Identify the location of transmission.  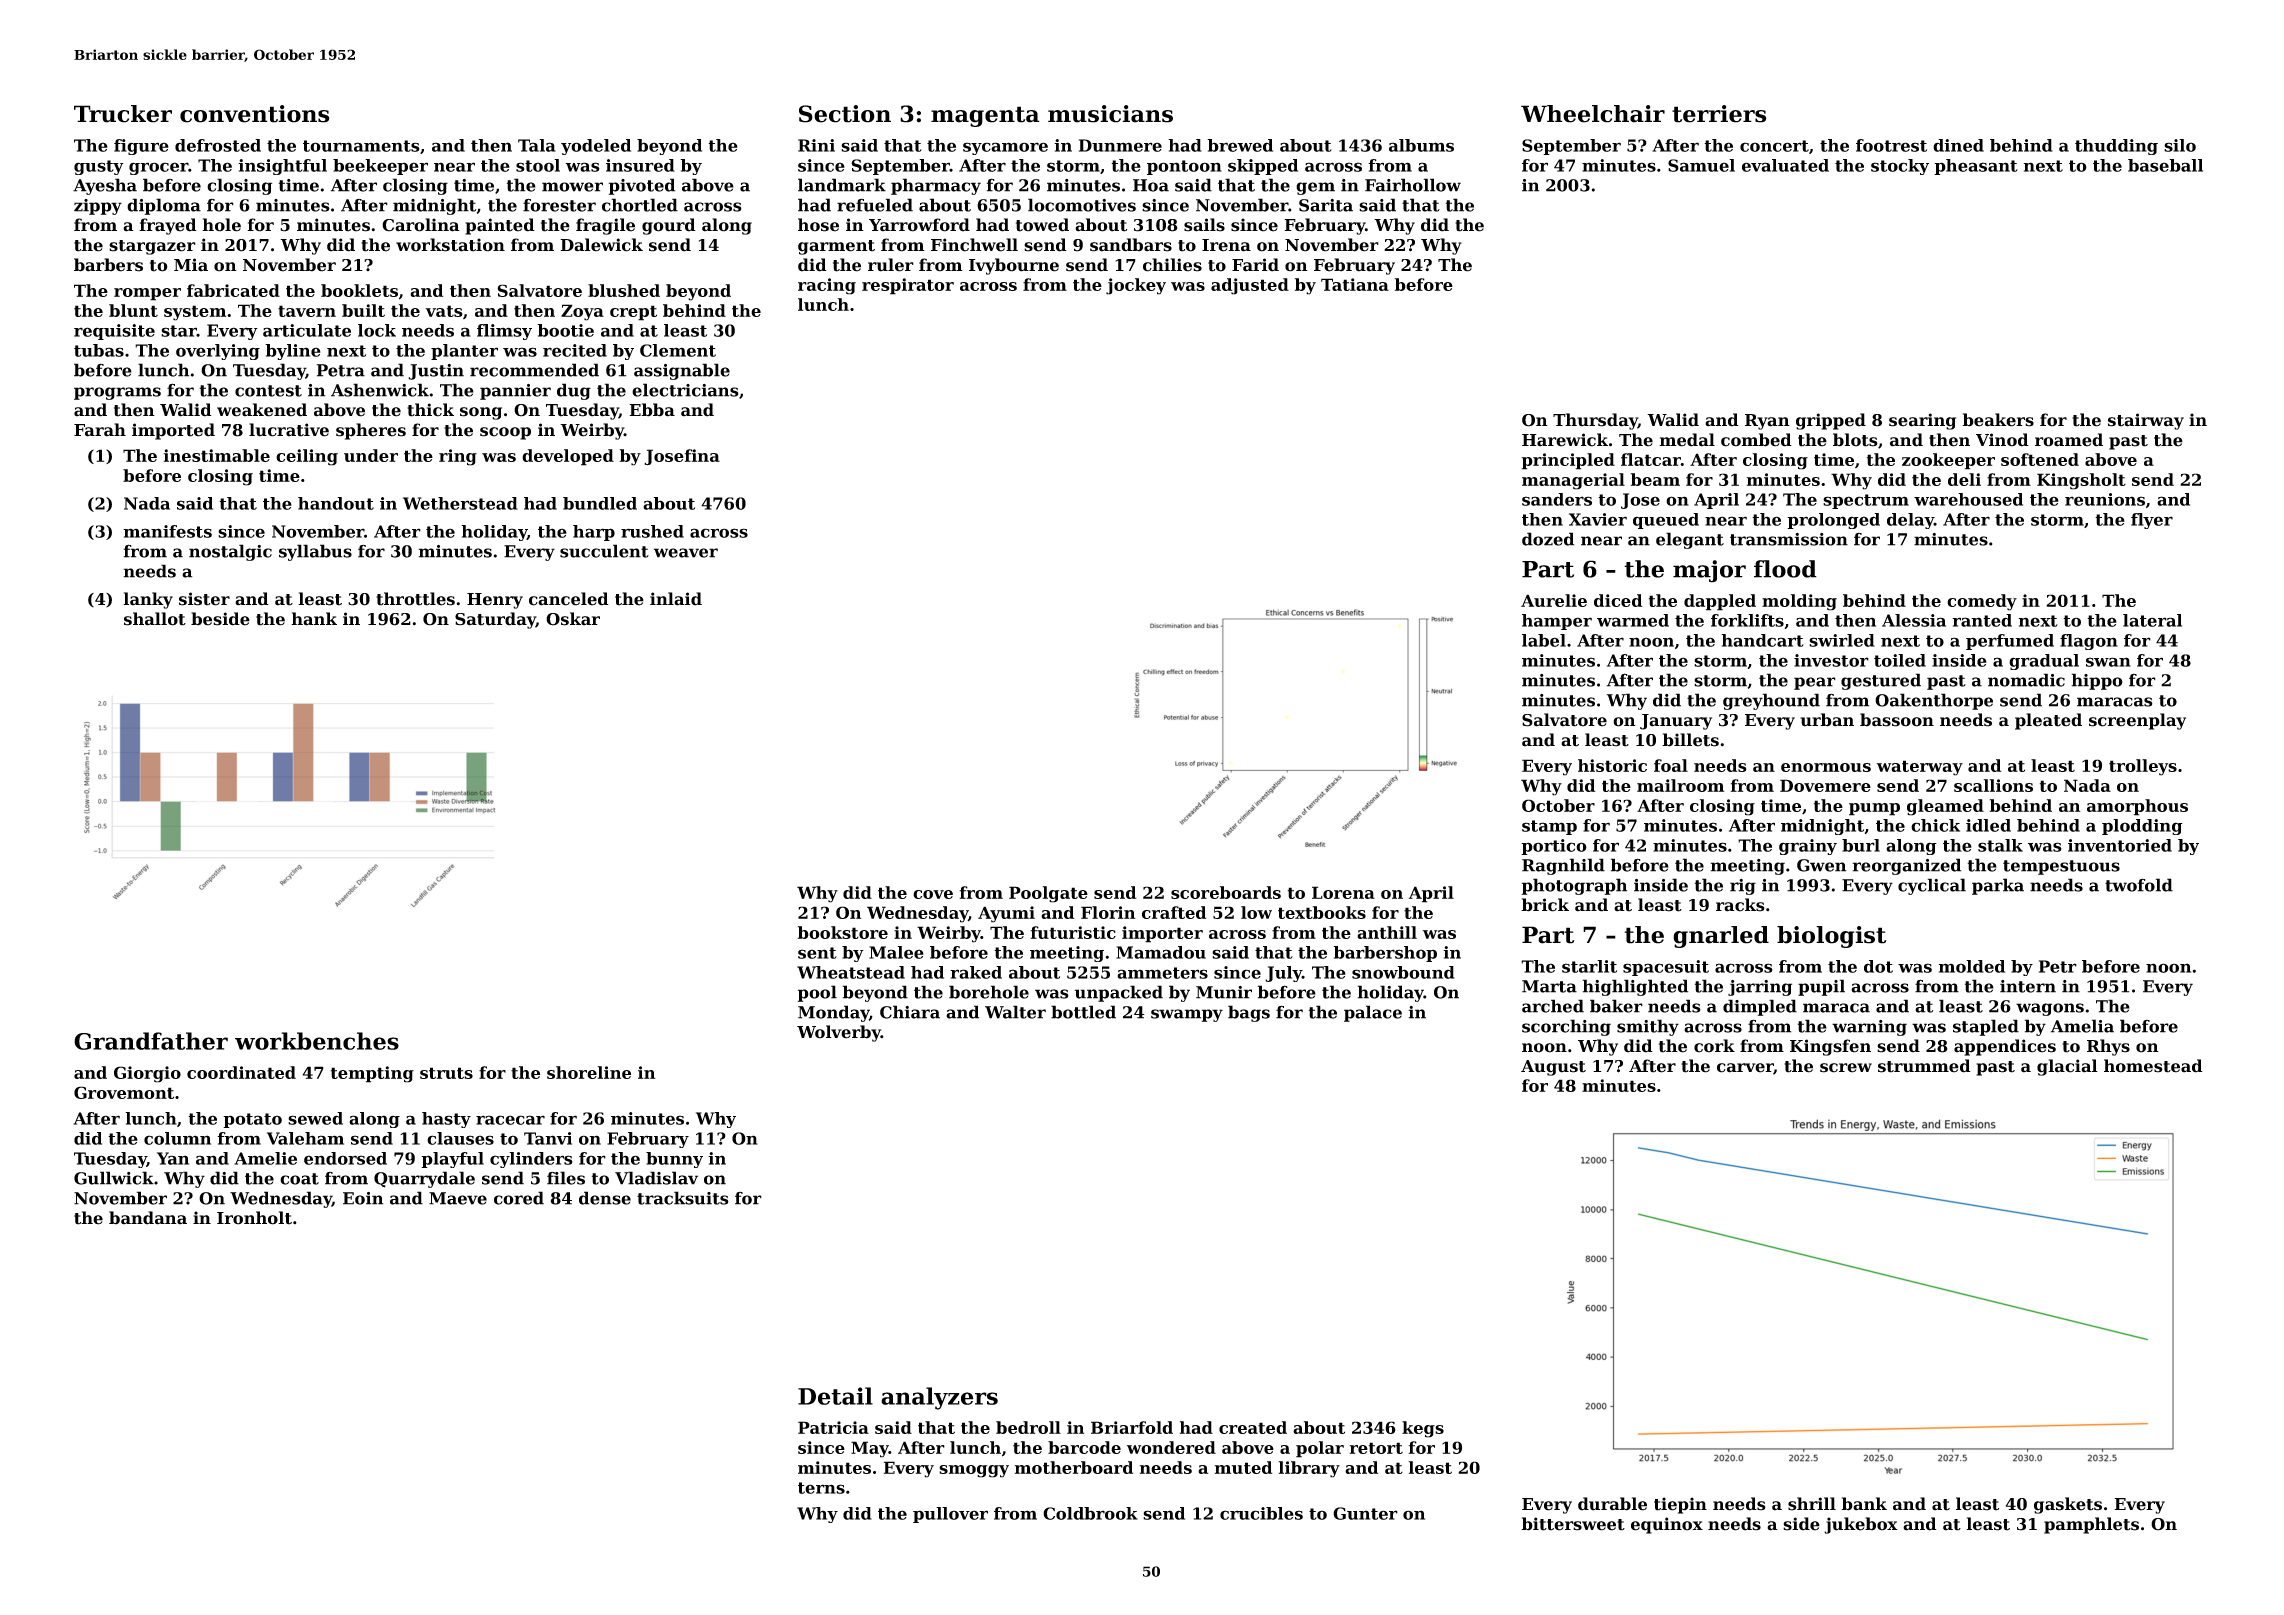
(1789, 539).
